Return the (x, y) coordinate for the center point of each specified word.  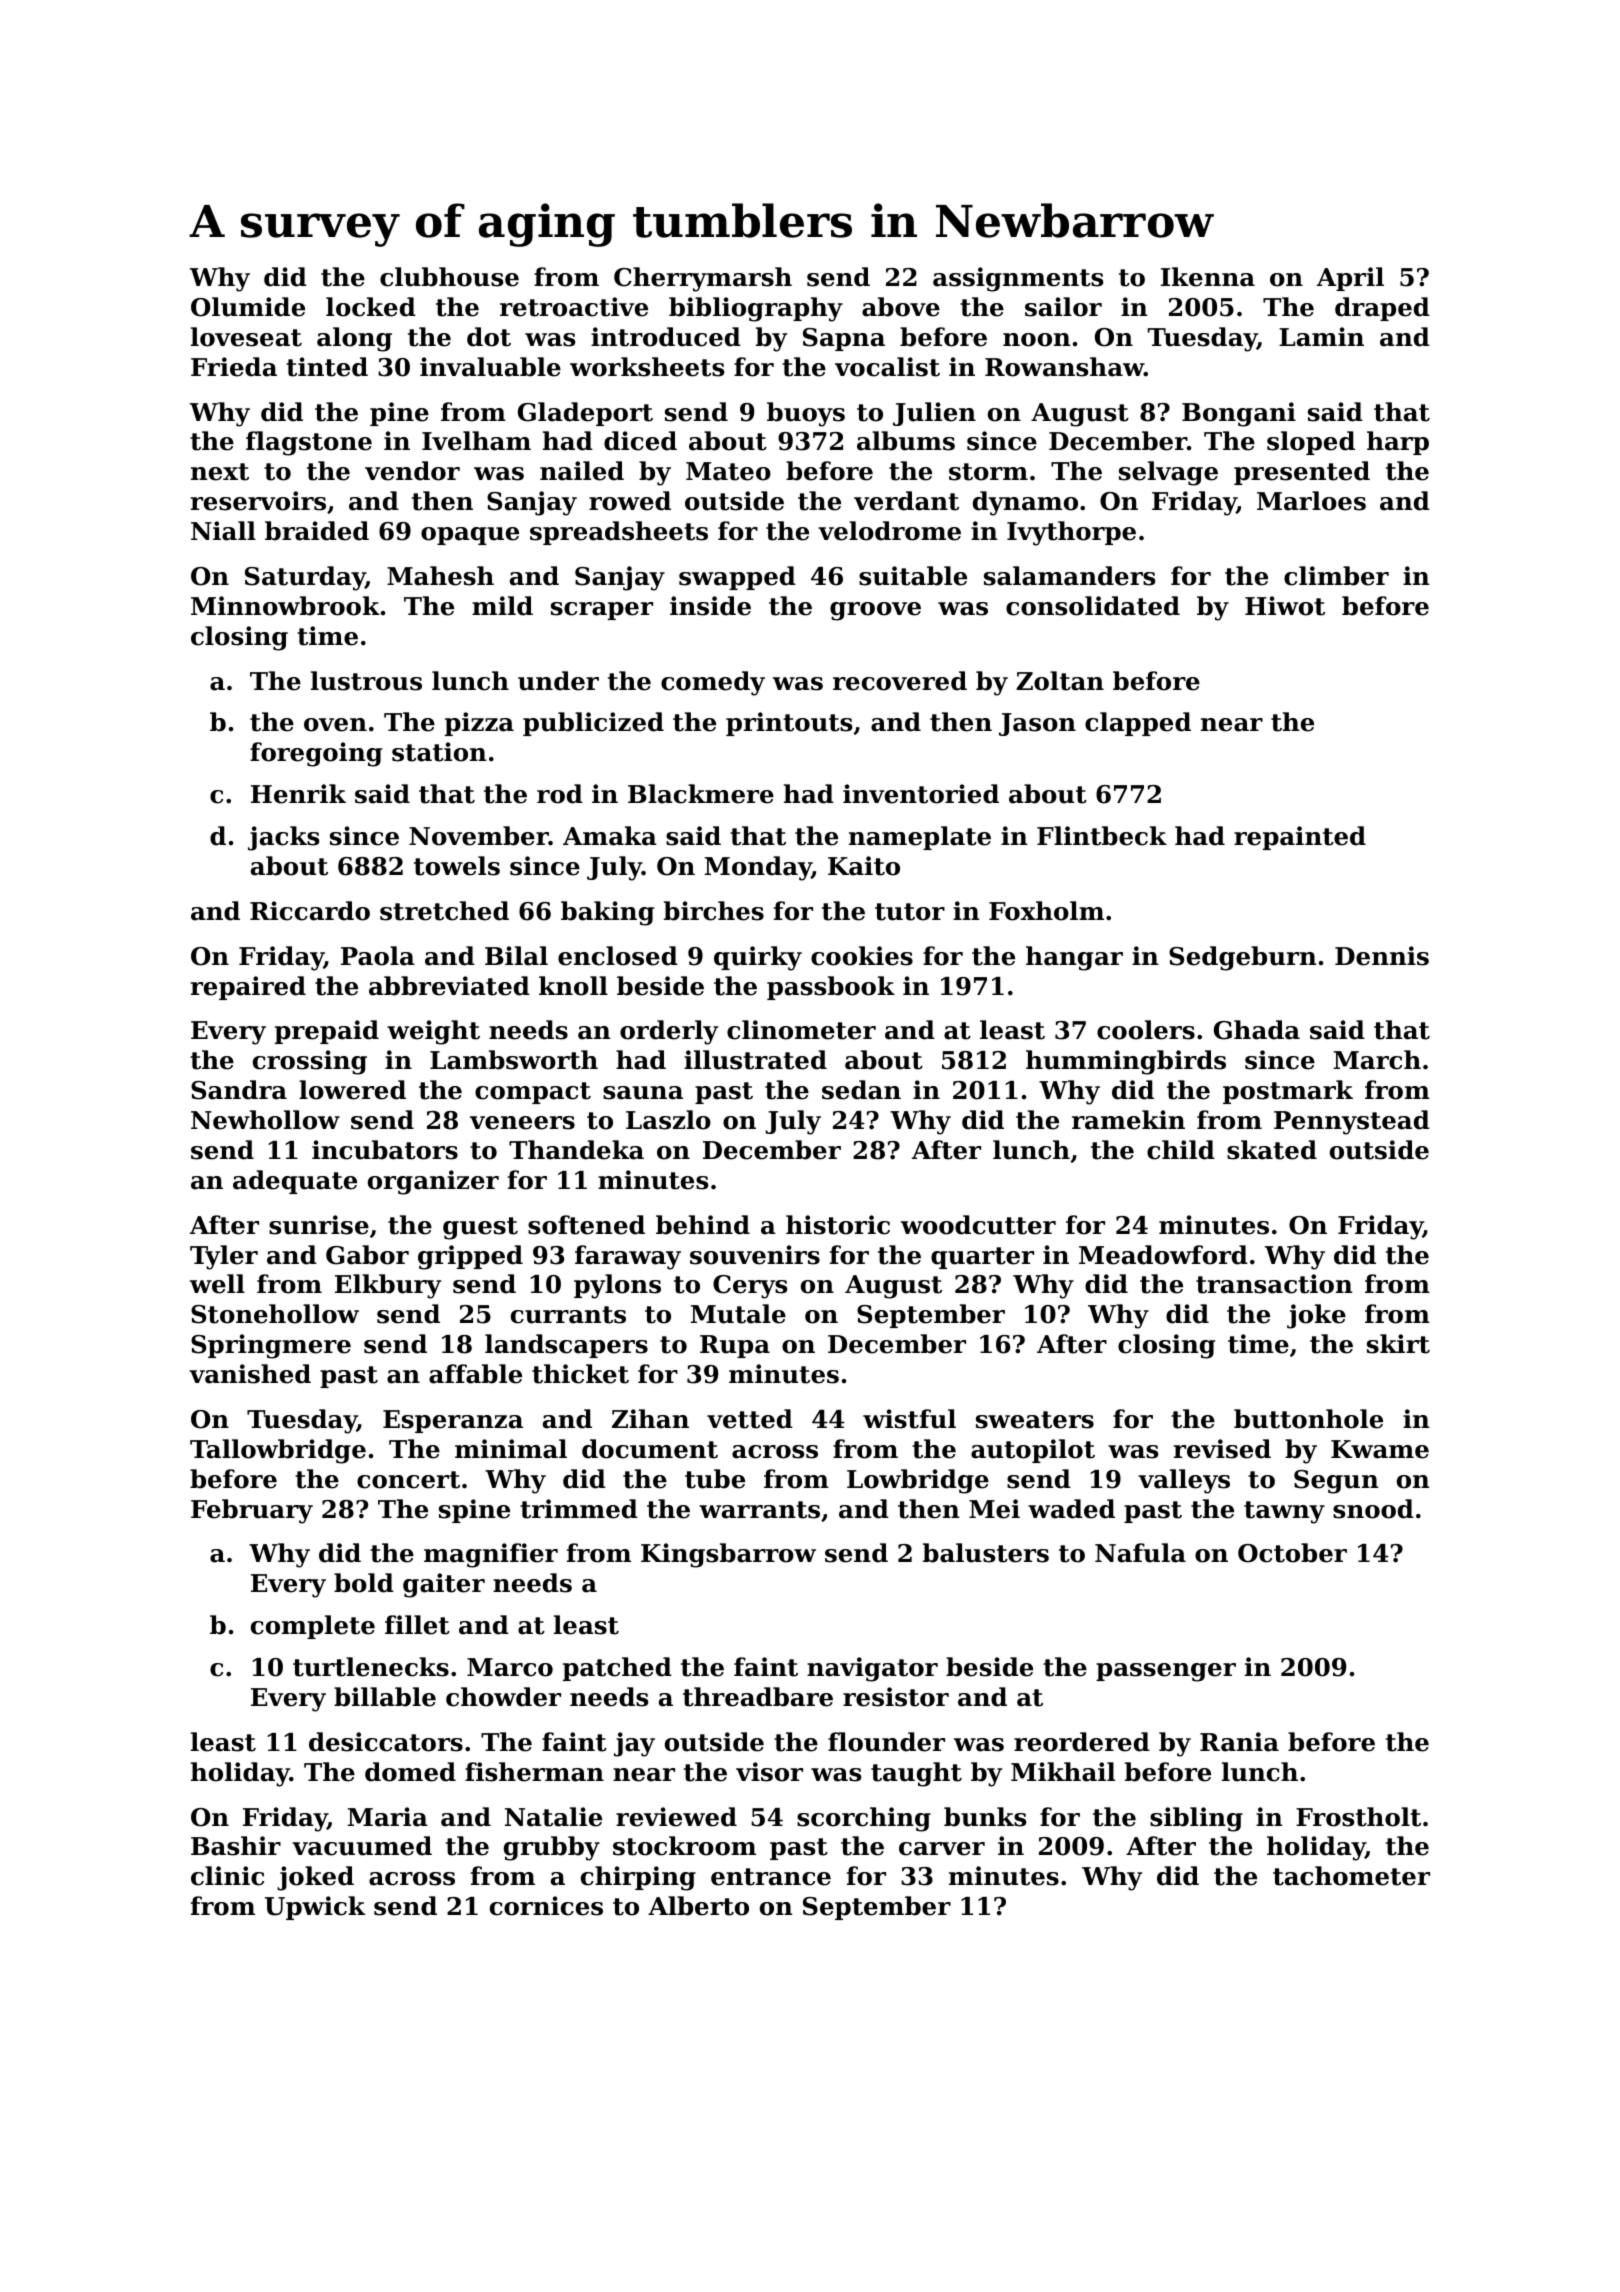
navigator (872, 1669)
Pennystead (1352, 1122)
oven (335, 725)
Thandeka (576, 1150)
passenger (1166, 1672)
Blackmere (701, 794)
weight (433, 1032)
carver (942, 1849)
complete (313, 1627)
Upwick (315, 1908)
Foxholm (1046, 911)
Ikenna (1208, 277)
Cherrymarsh (703, 279)
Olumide (248, 307)
